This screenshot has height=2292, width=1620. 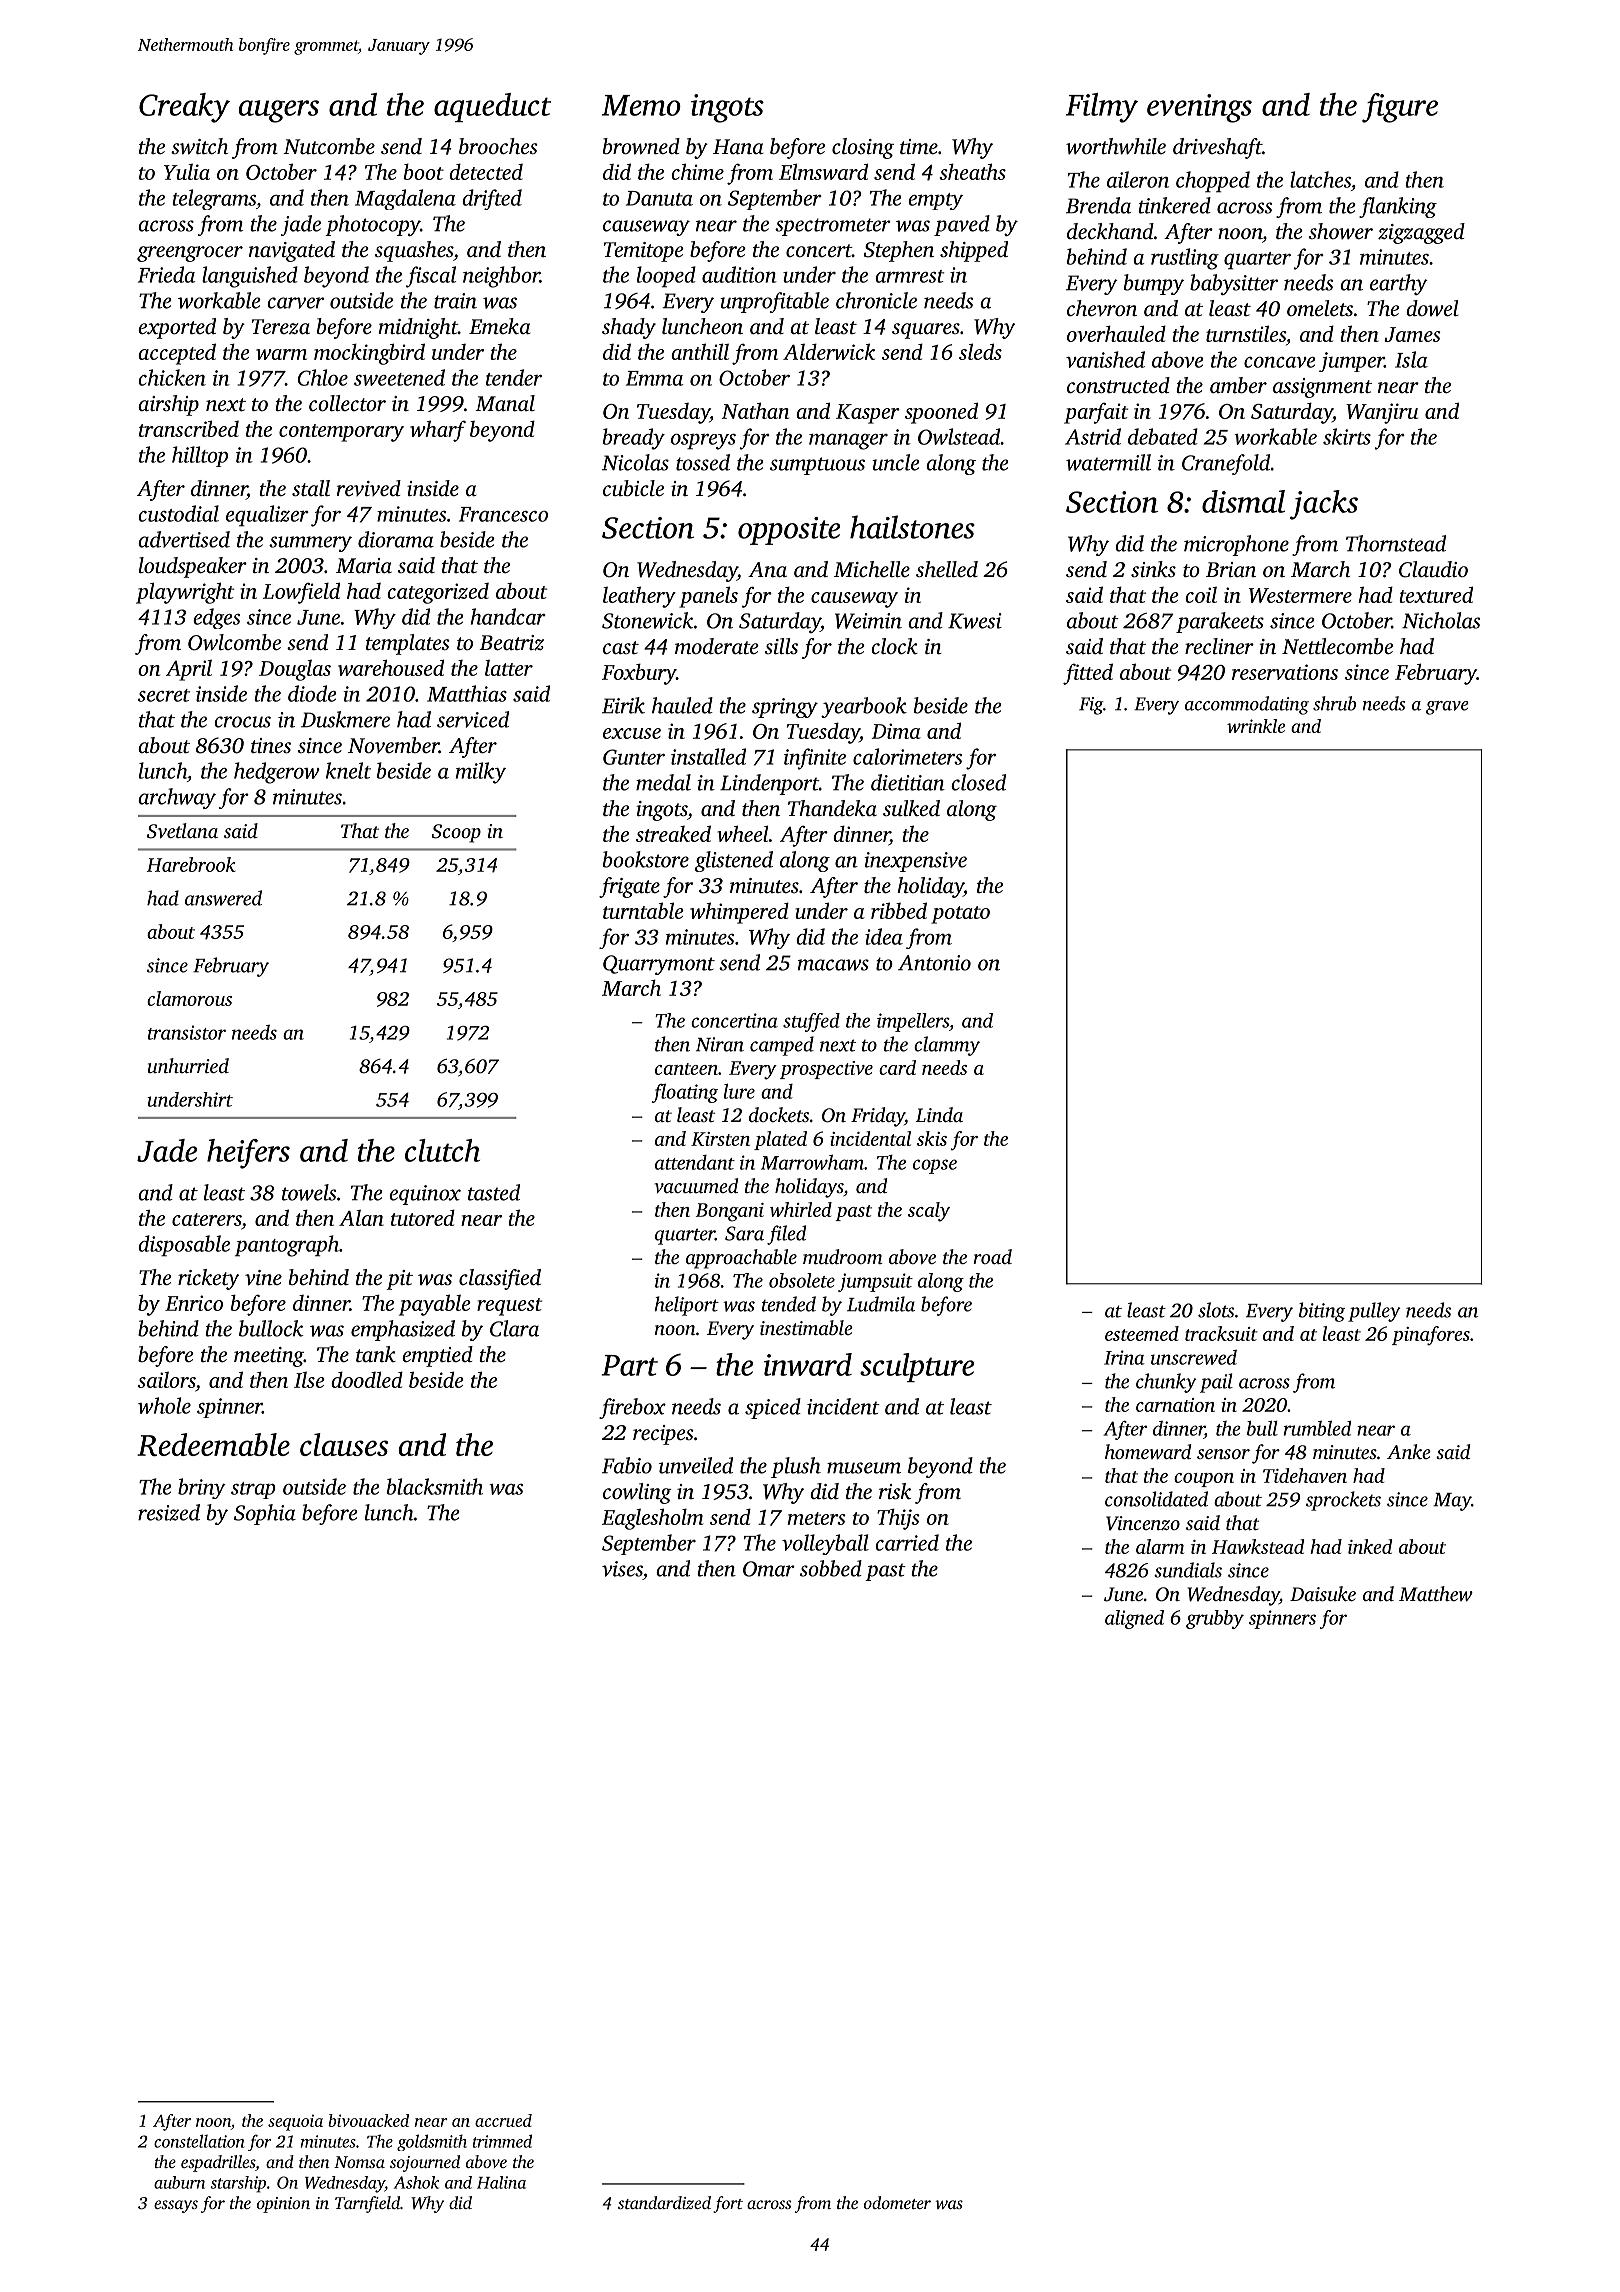 What do you see at coordinates (269, 1357) in the screenshot?
I see `meeting` at bounding box center [269, 1357].
